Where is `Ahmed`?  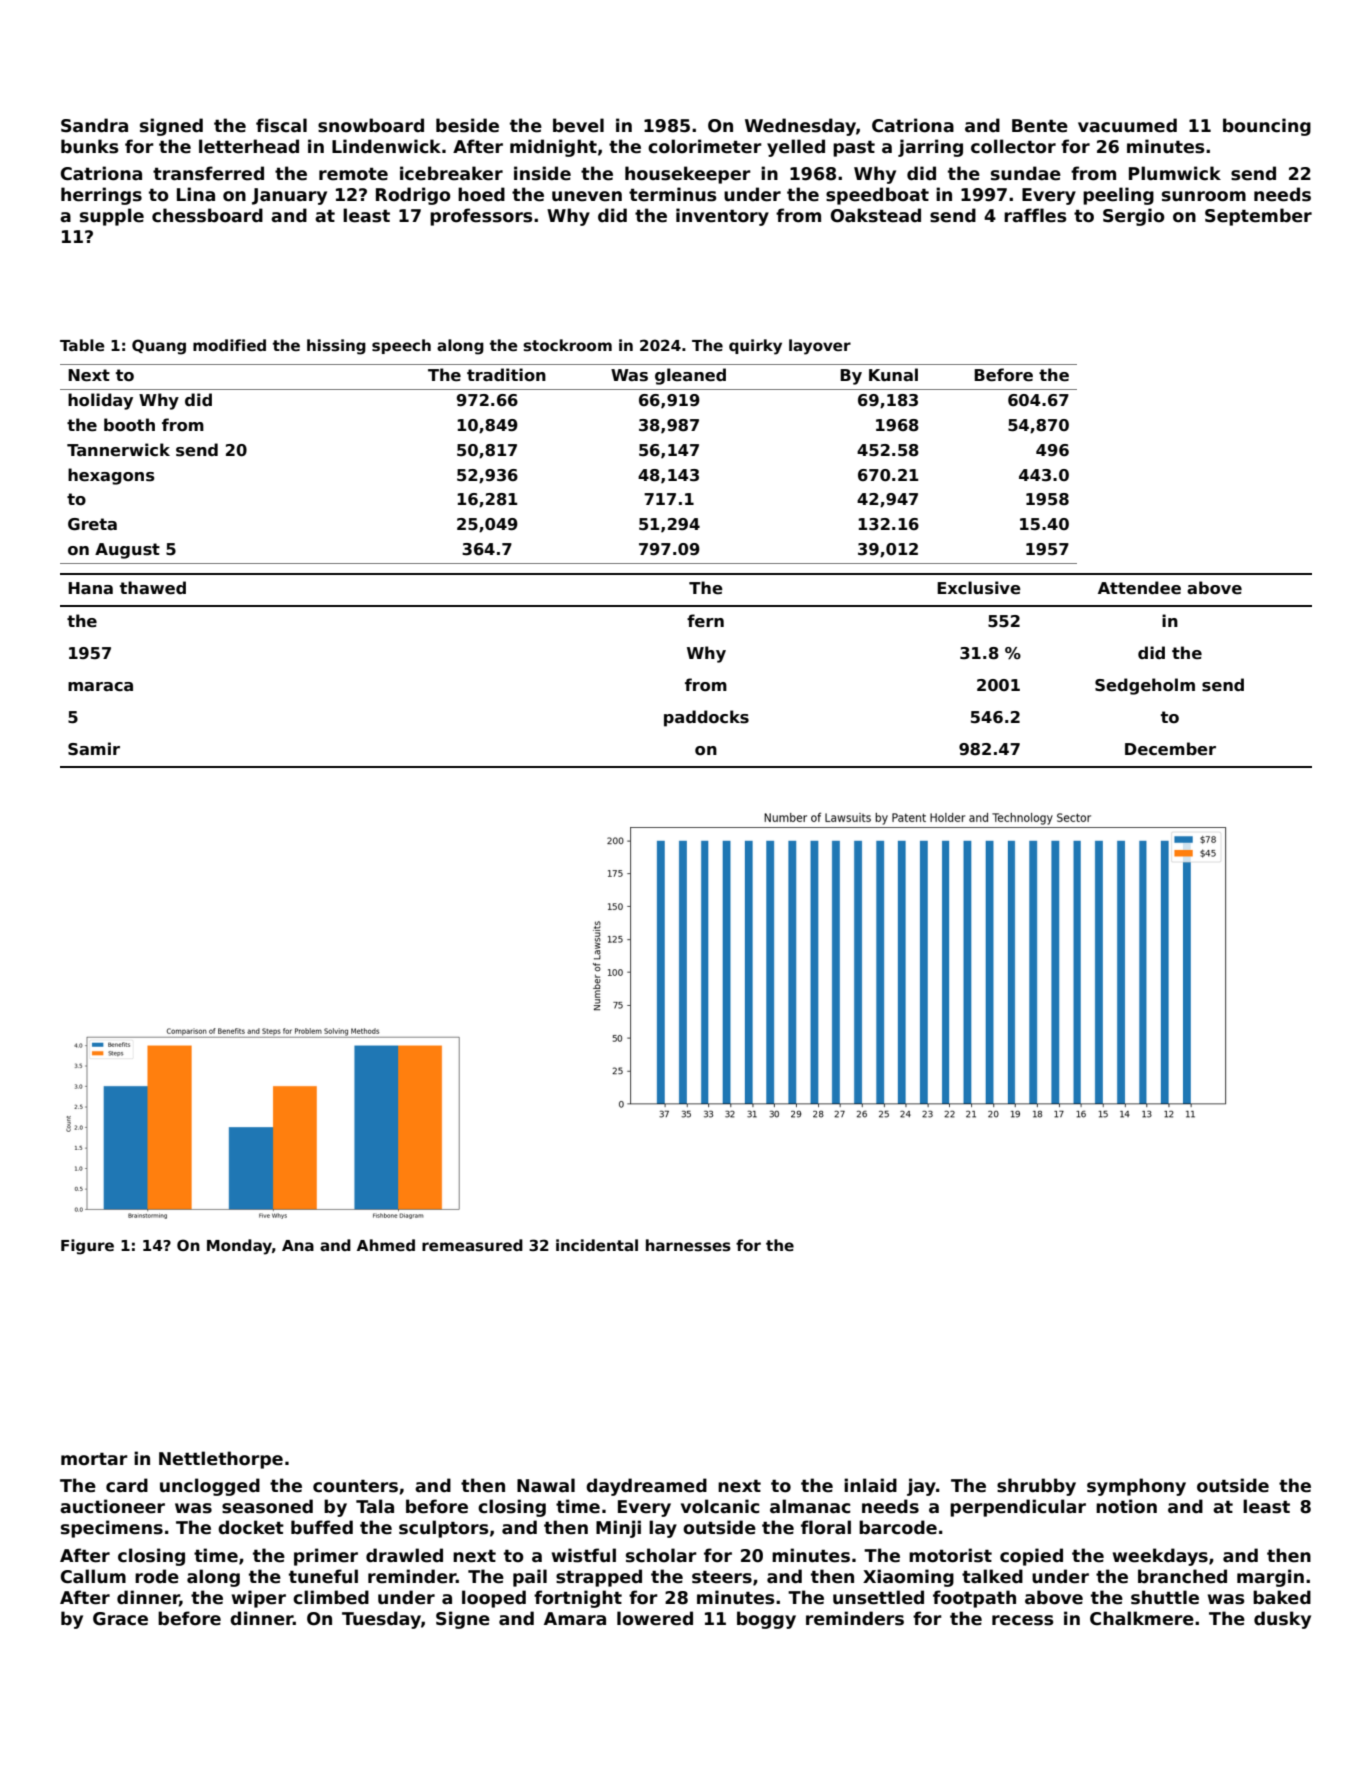
Ahmed is located at coordinates (386, 1245).
